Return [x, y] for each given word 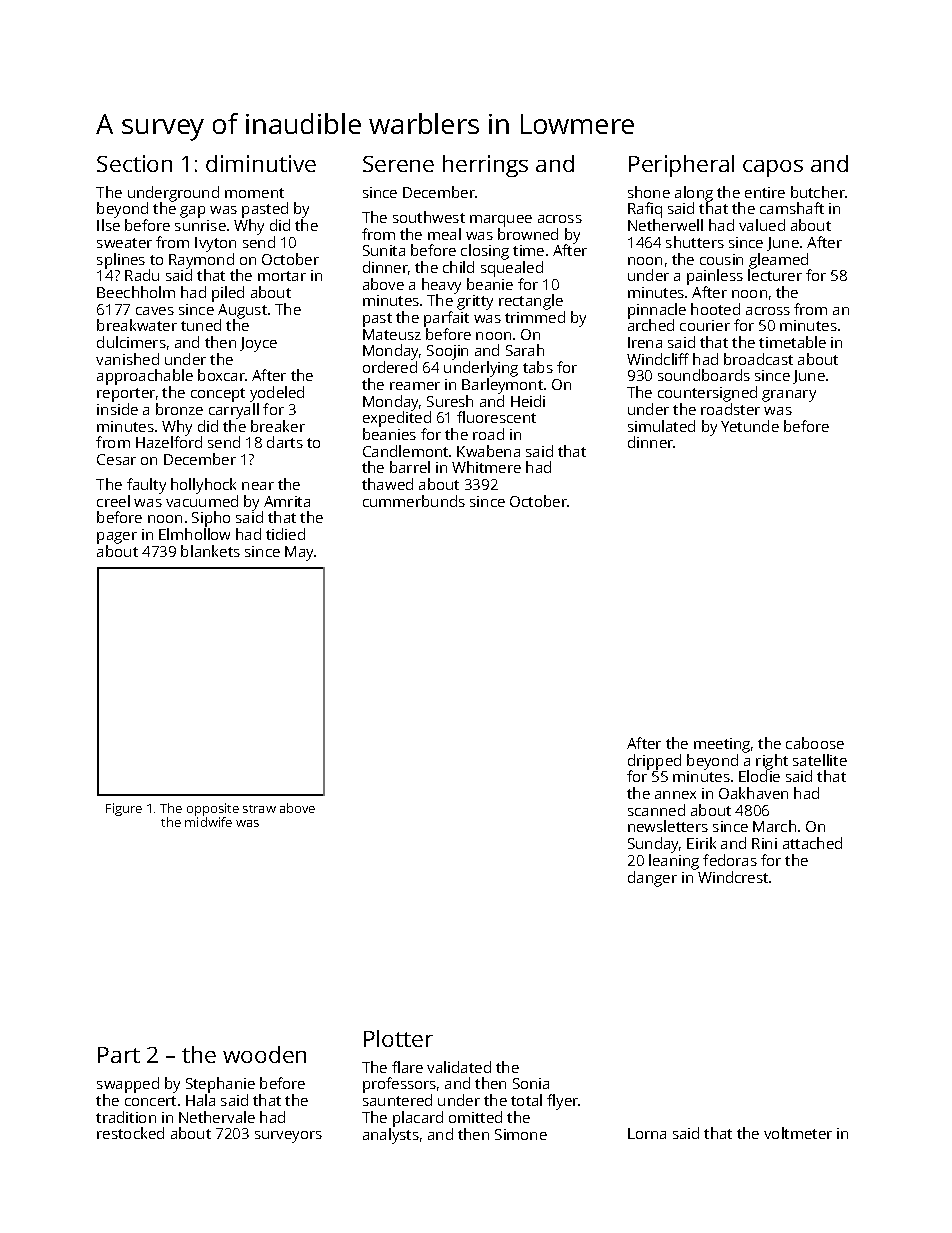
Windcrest [733, 877]
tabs [538, 367]
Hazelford [169, 442]
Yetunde [750, 426]
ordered [390, 367]
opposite [213, 809]
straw [259, 809]
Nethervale [217, 1117]
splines [121, 261]
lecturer [775, 275]
